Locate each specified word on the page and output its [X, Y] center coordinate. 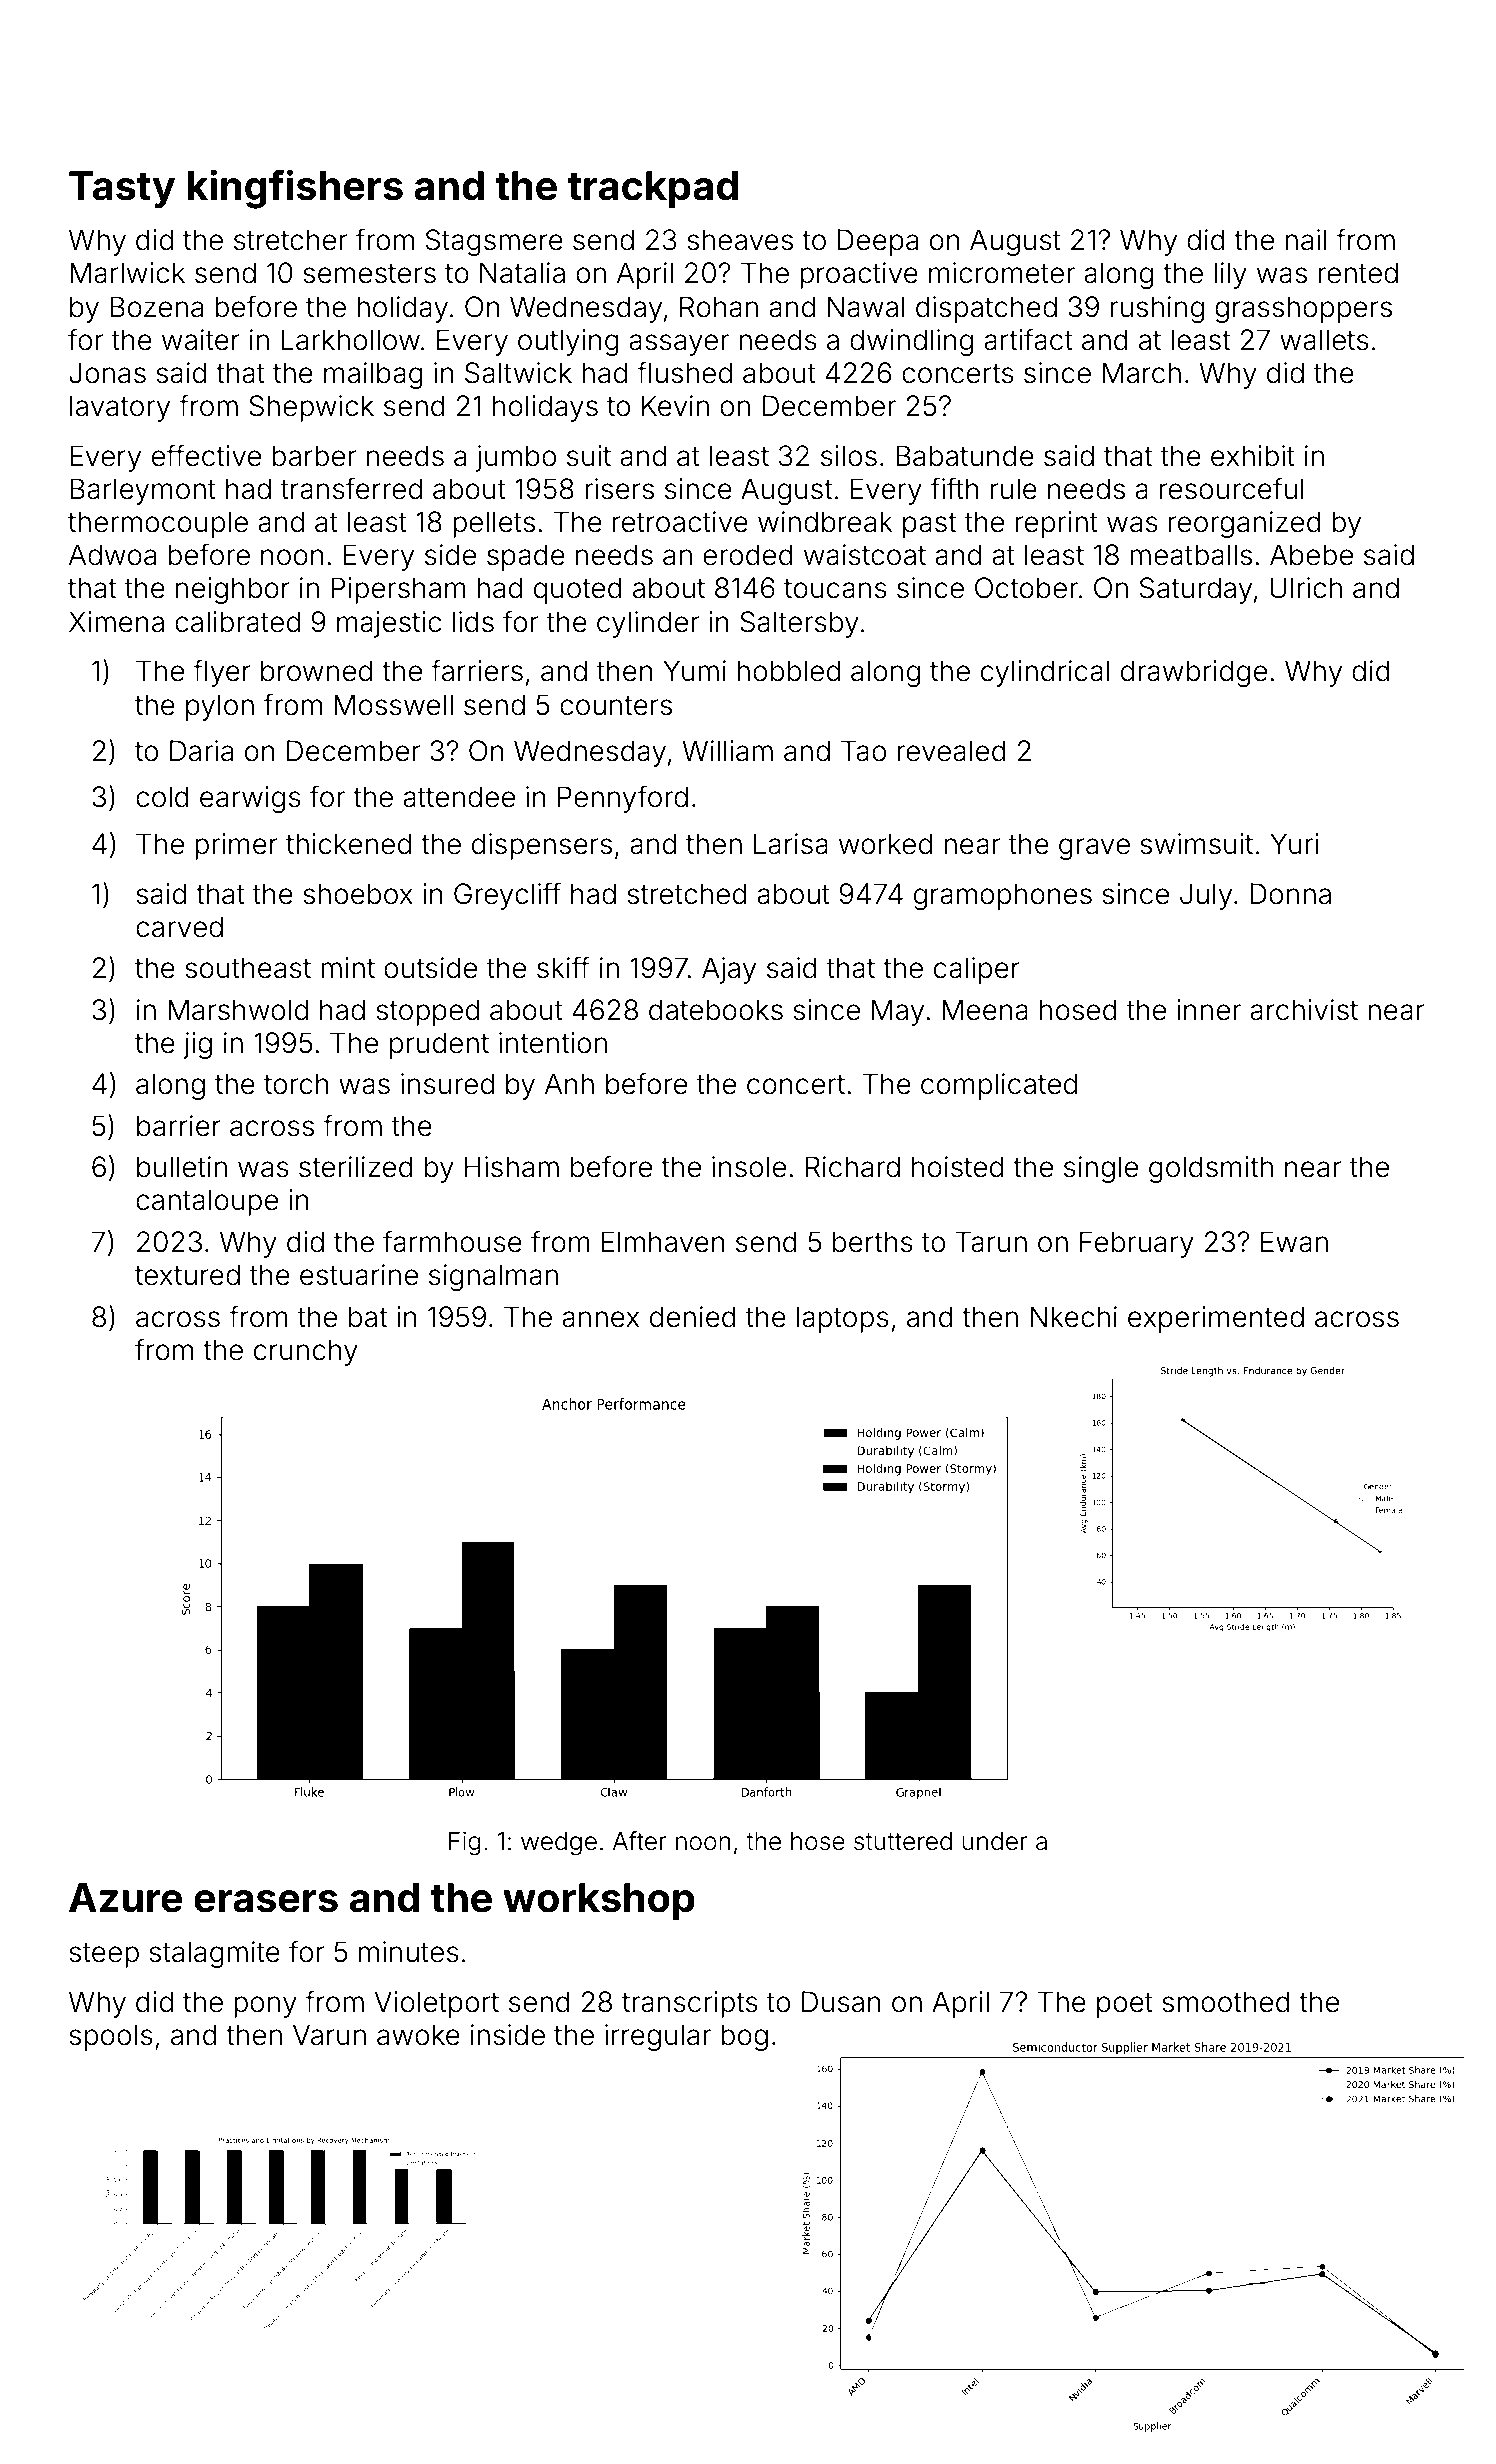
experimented [1216, 1319]
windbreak [825, 522]
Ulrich [1306, 588]
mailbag [373, 375]
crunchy [306, 1352]
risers [619, 489]
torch [296, 1084]
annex [600, 1319]
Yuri [1294, 843]
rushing [1157, 309]
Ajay [729, 970]
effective [206, 455]
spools [111, 2037]
